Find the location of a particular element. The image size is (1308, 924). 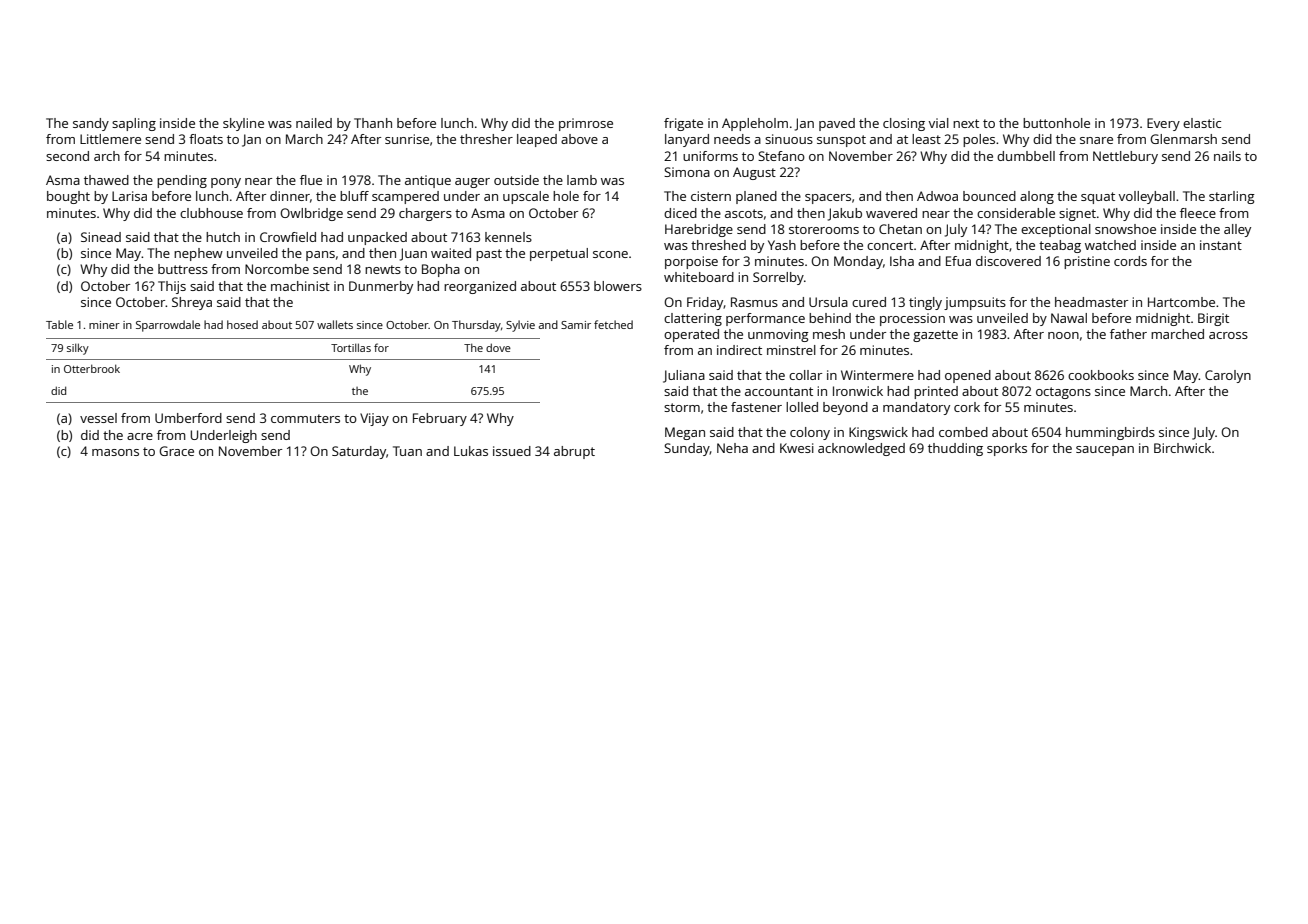

Grace is located at coordinates (176, 451).
